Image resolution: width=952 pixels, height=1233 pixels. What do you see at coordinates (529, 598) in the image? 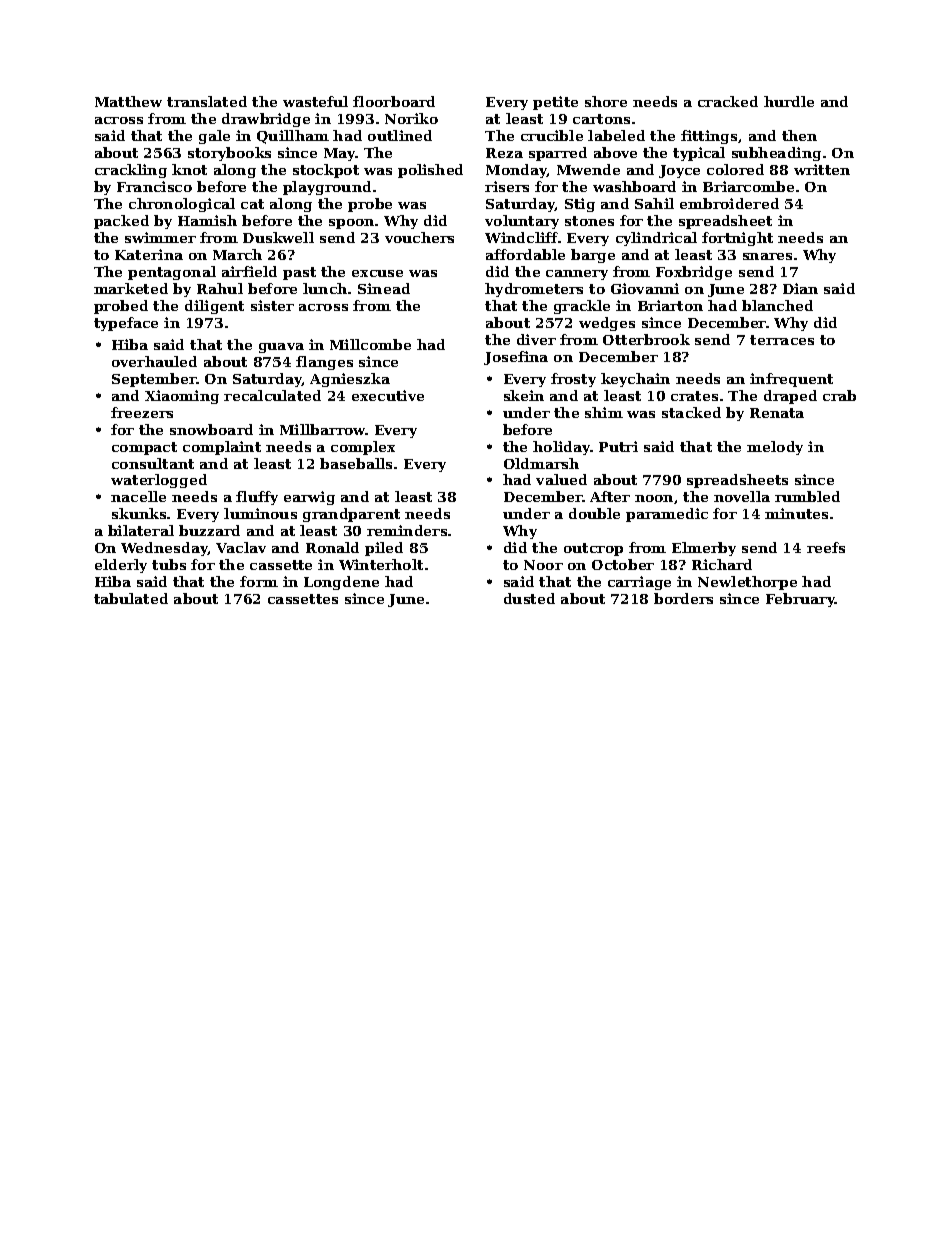
I see `dusted` at bounding box center [529, 598].
